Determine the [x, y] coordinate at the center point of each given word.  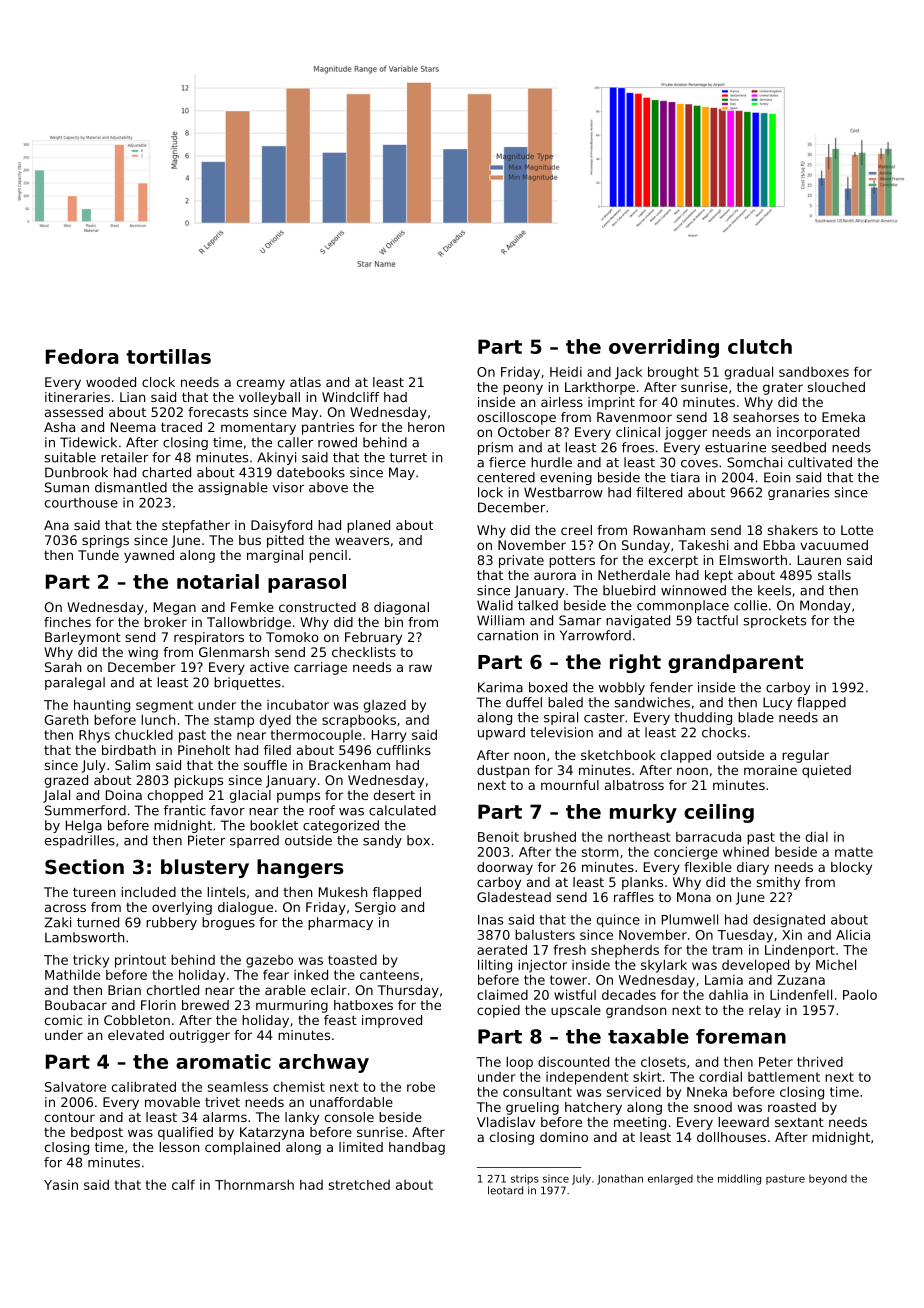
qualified [185, 1133]
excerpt [673, 562]
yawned [149, 556]
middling [739, 1179]
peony [523, 389]
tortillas [168, 356]
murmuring [292, 1006]
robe [421, 1086]
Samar [580, 620]
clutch [760, 346]
